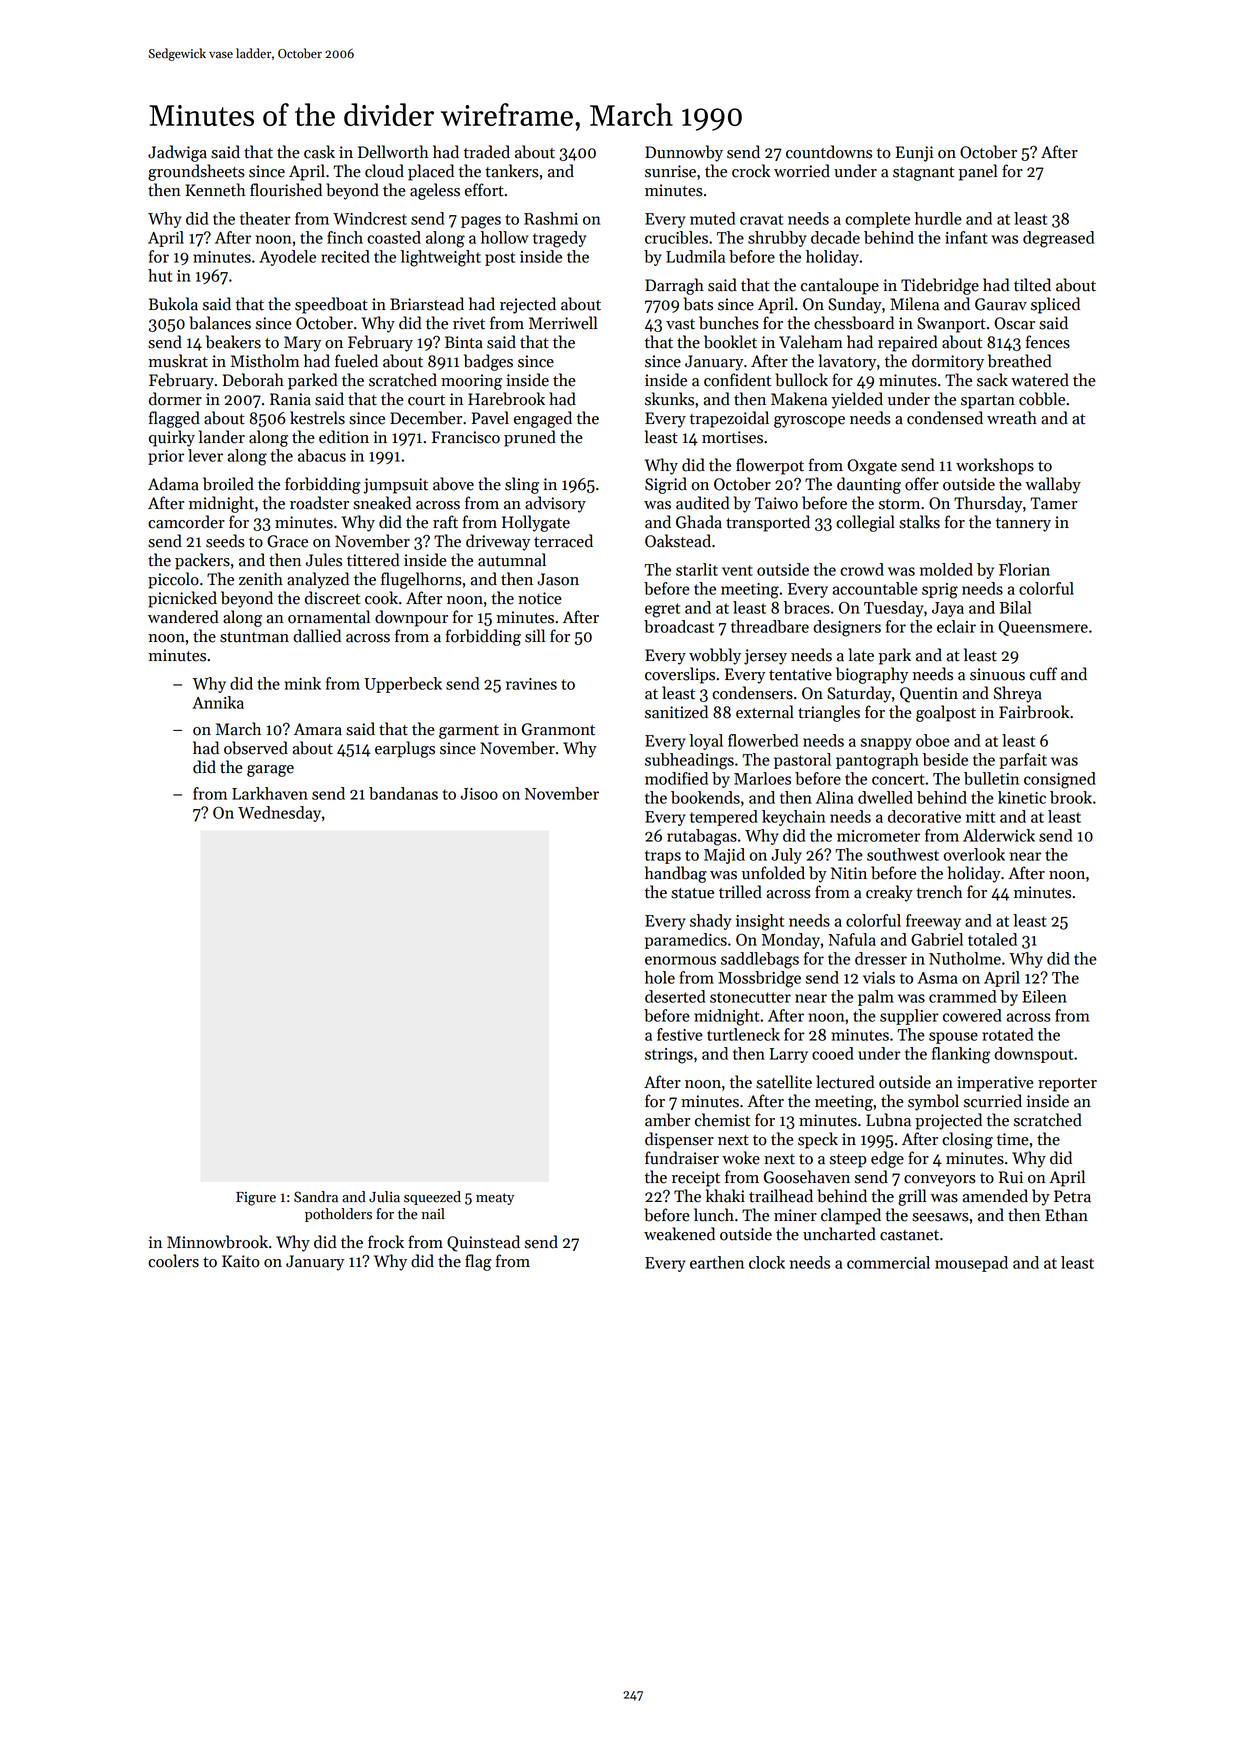 This document has height=1762, width=1246. I want to click on vent, so click(737, 570).
